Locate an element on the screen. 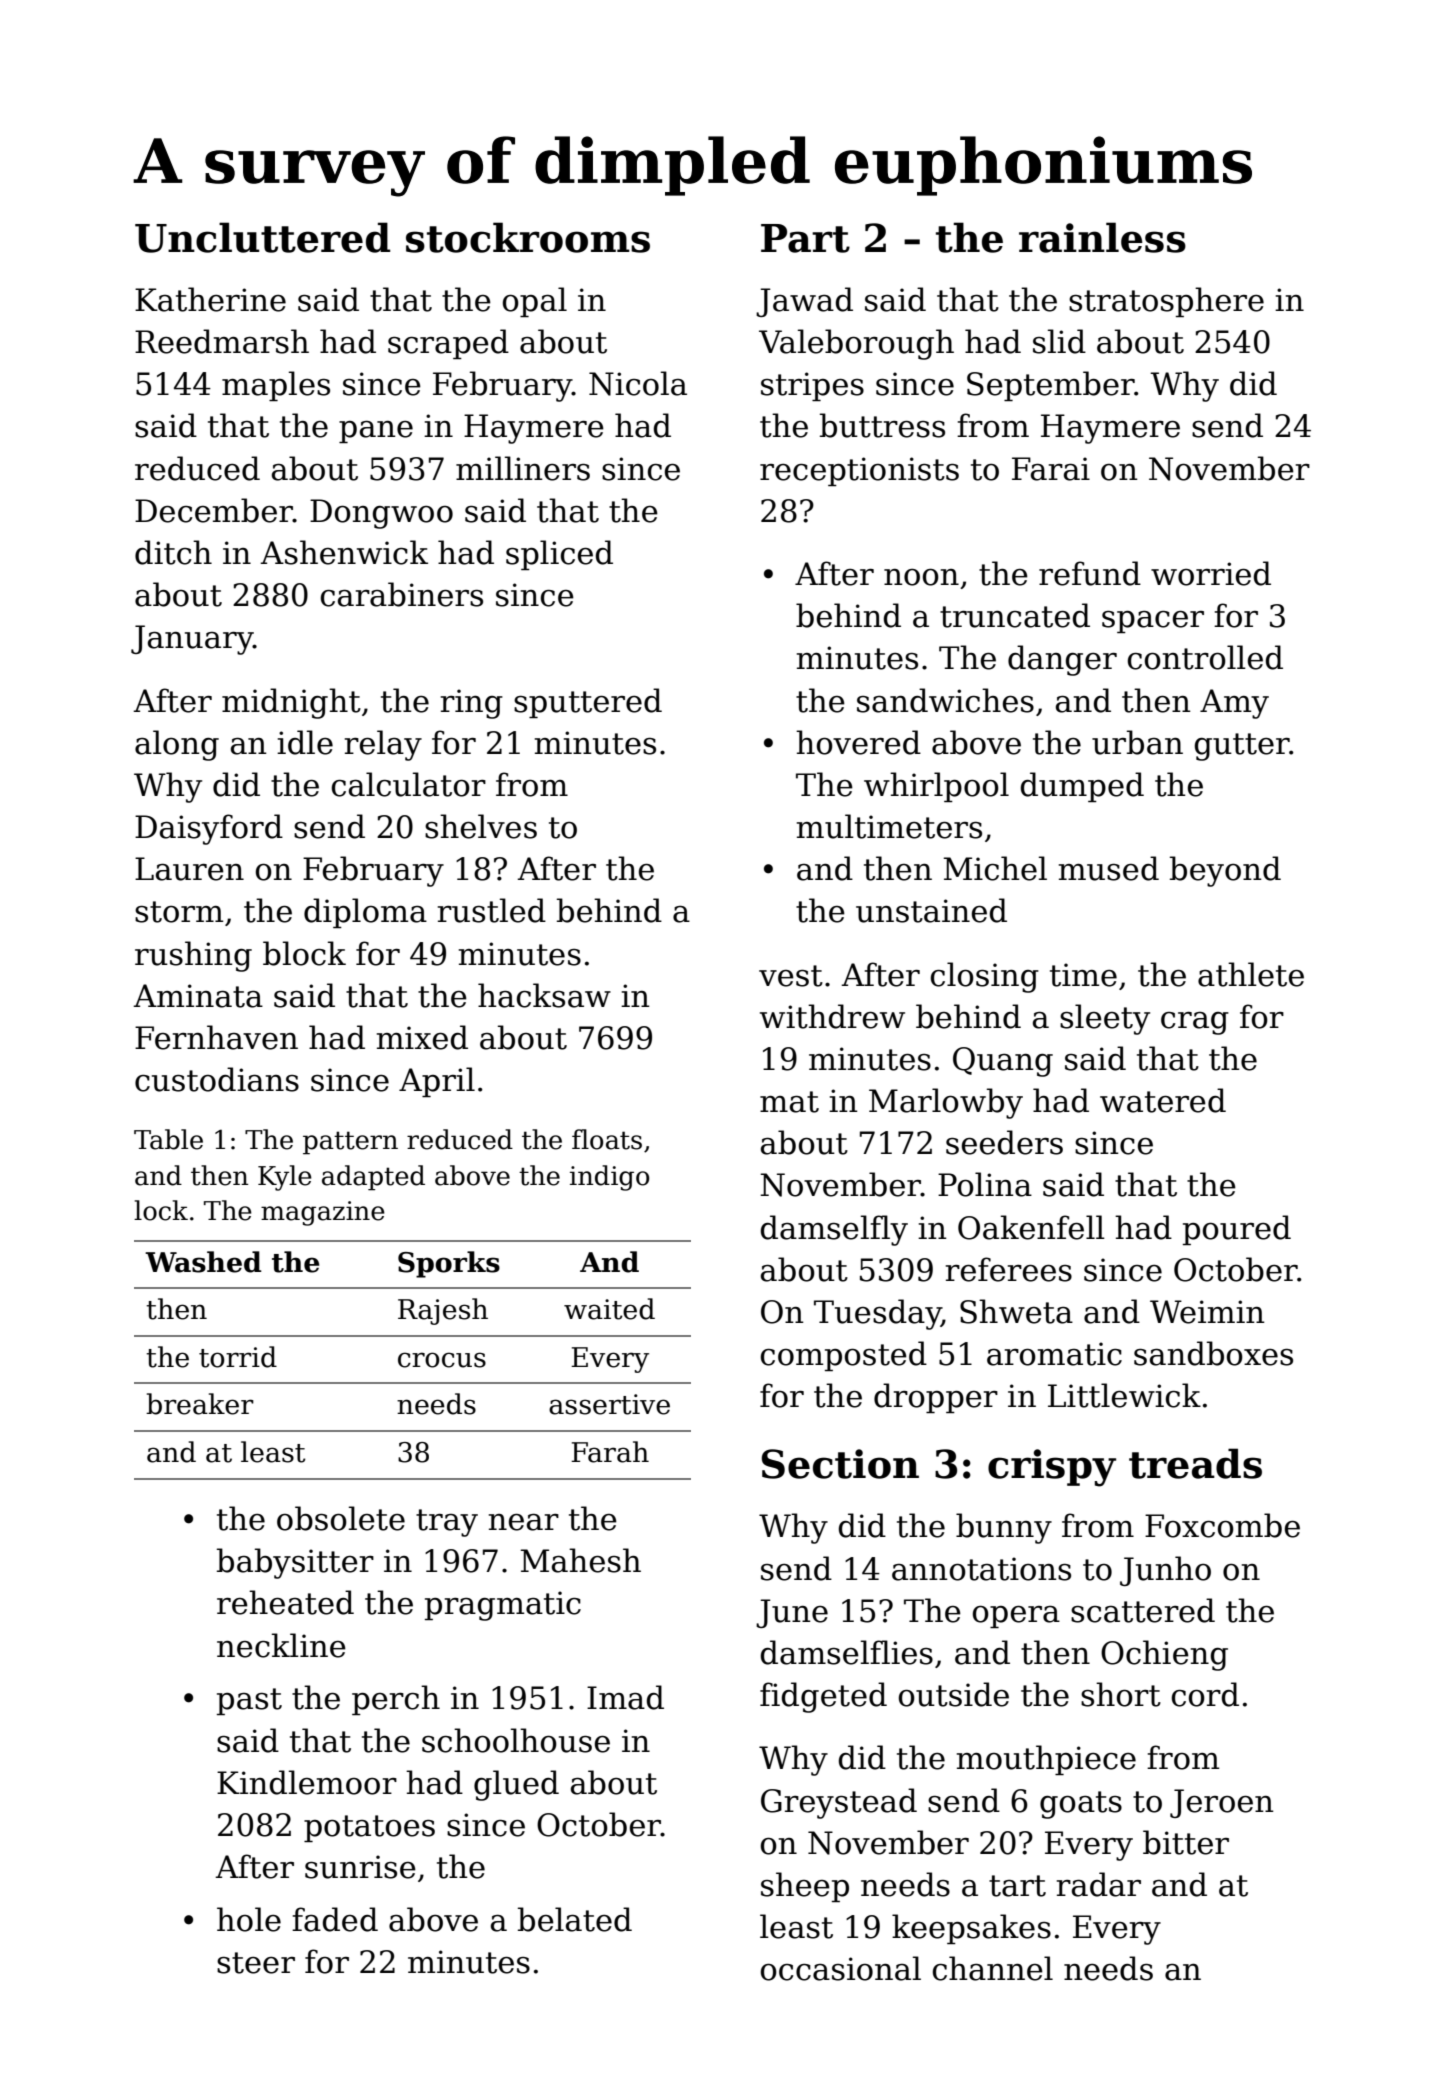 This screenshot has height=2100, width=1450. Uncluttered is located at coordinates (262, 237).
